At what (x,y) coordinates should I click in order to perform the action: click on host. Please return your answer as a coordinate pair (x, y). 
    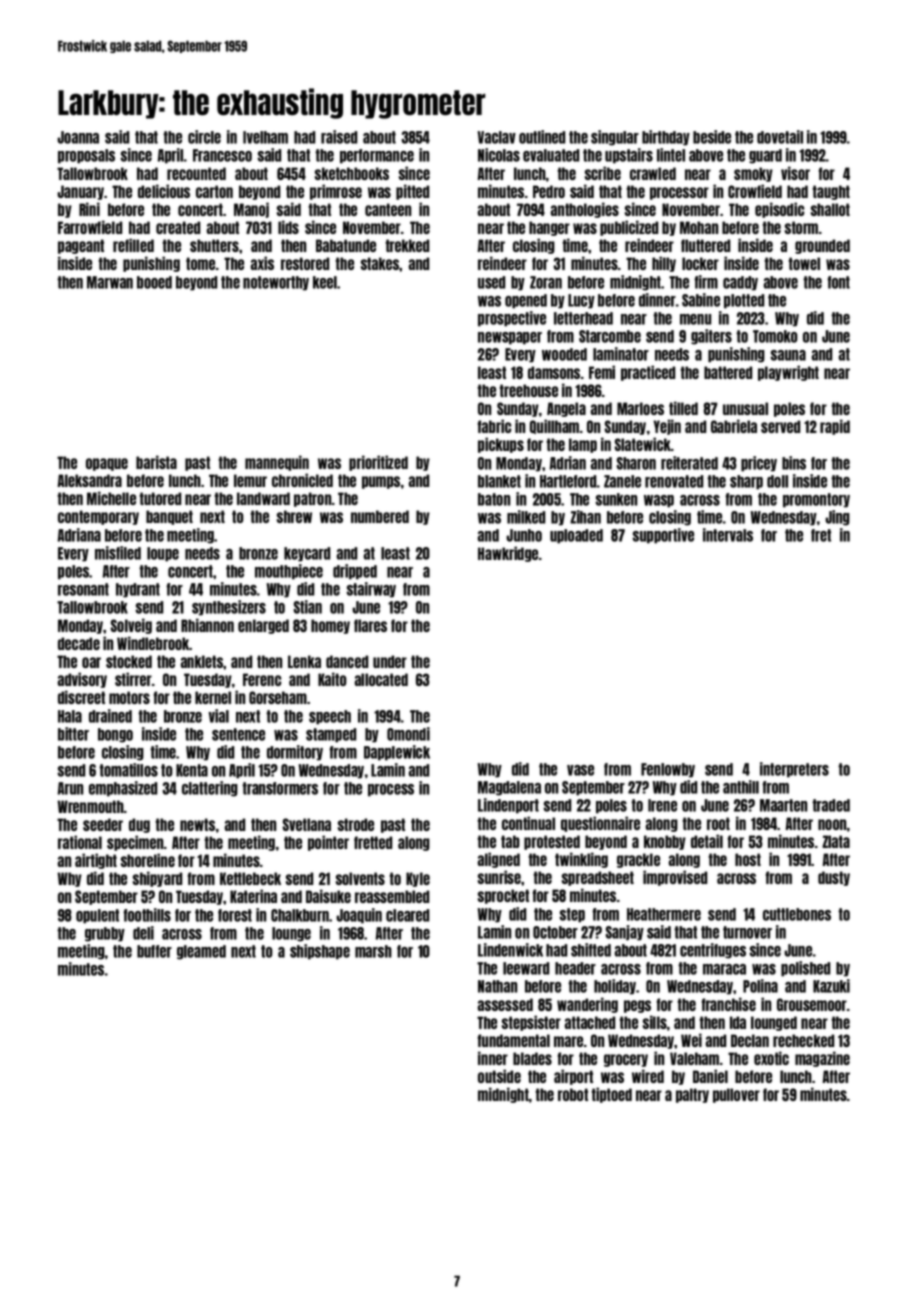
    Looking at the image, I should click on (748, 859).
